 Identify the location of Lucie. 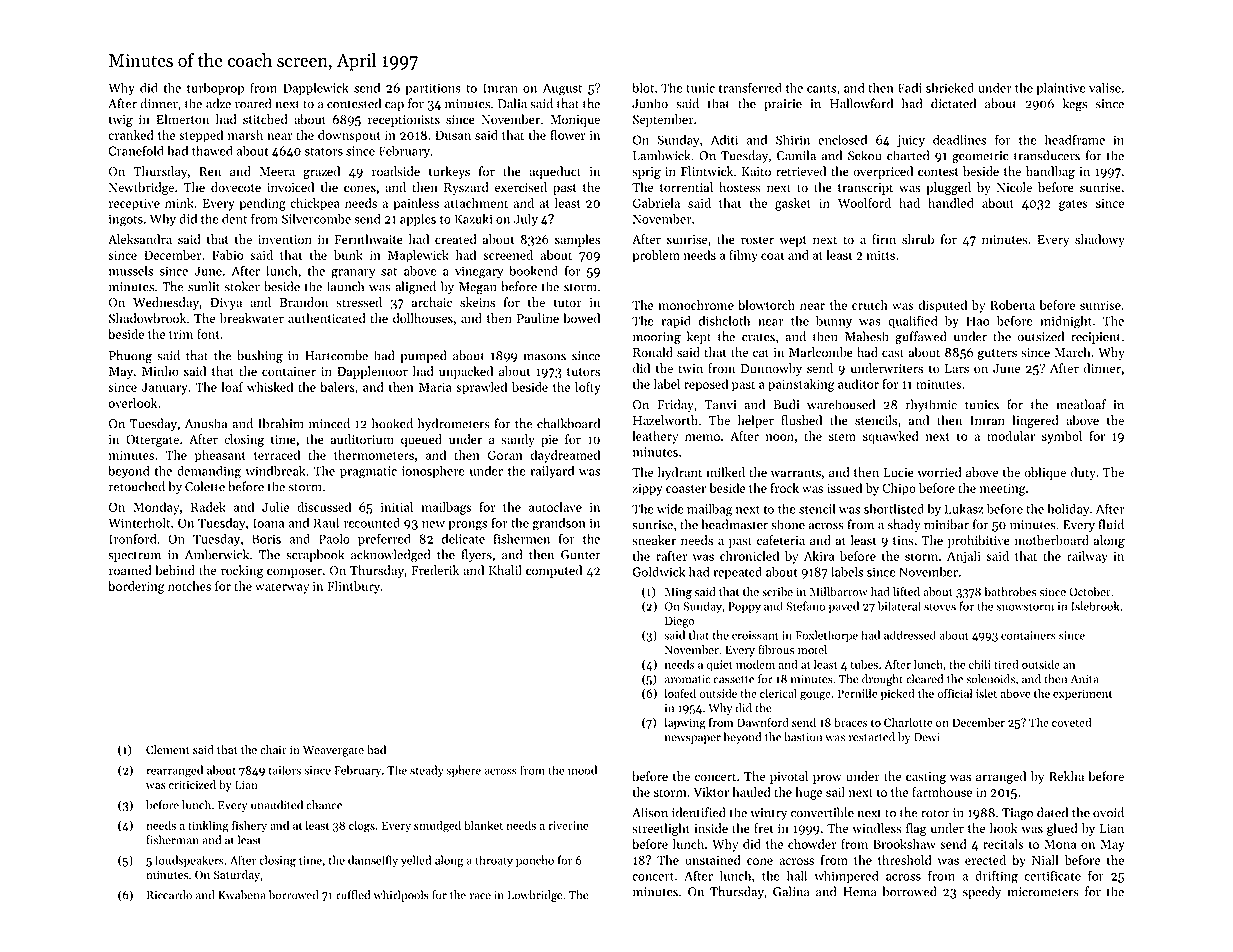
(899, 473).
